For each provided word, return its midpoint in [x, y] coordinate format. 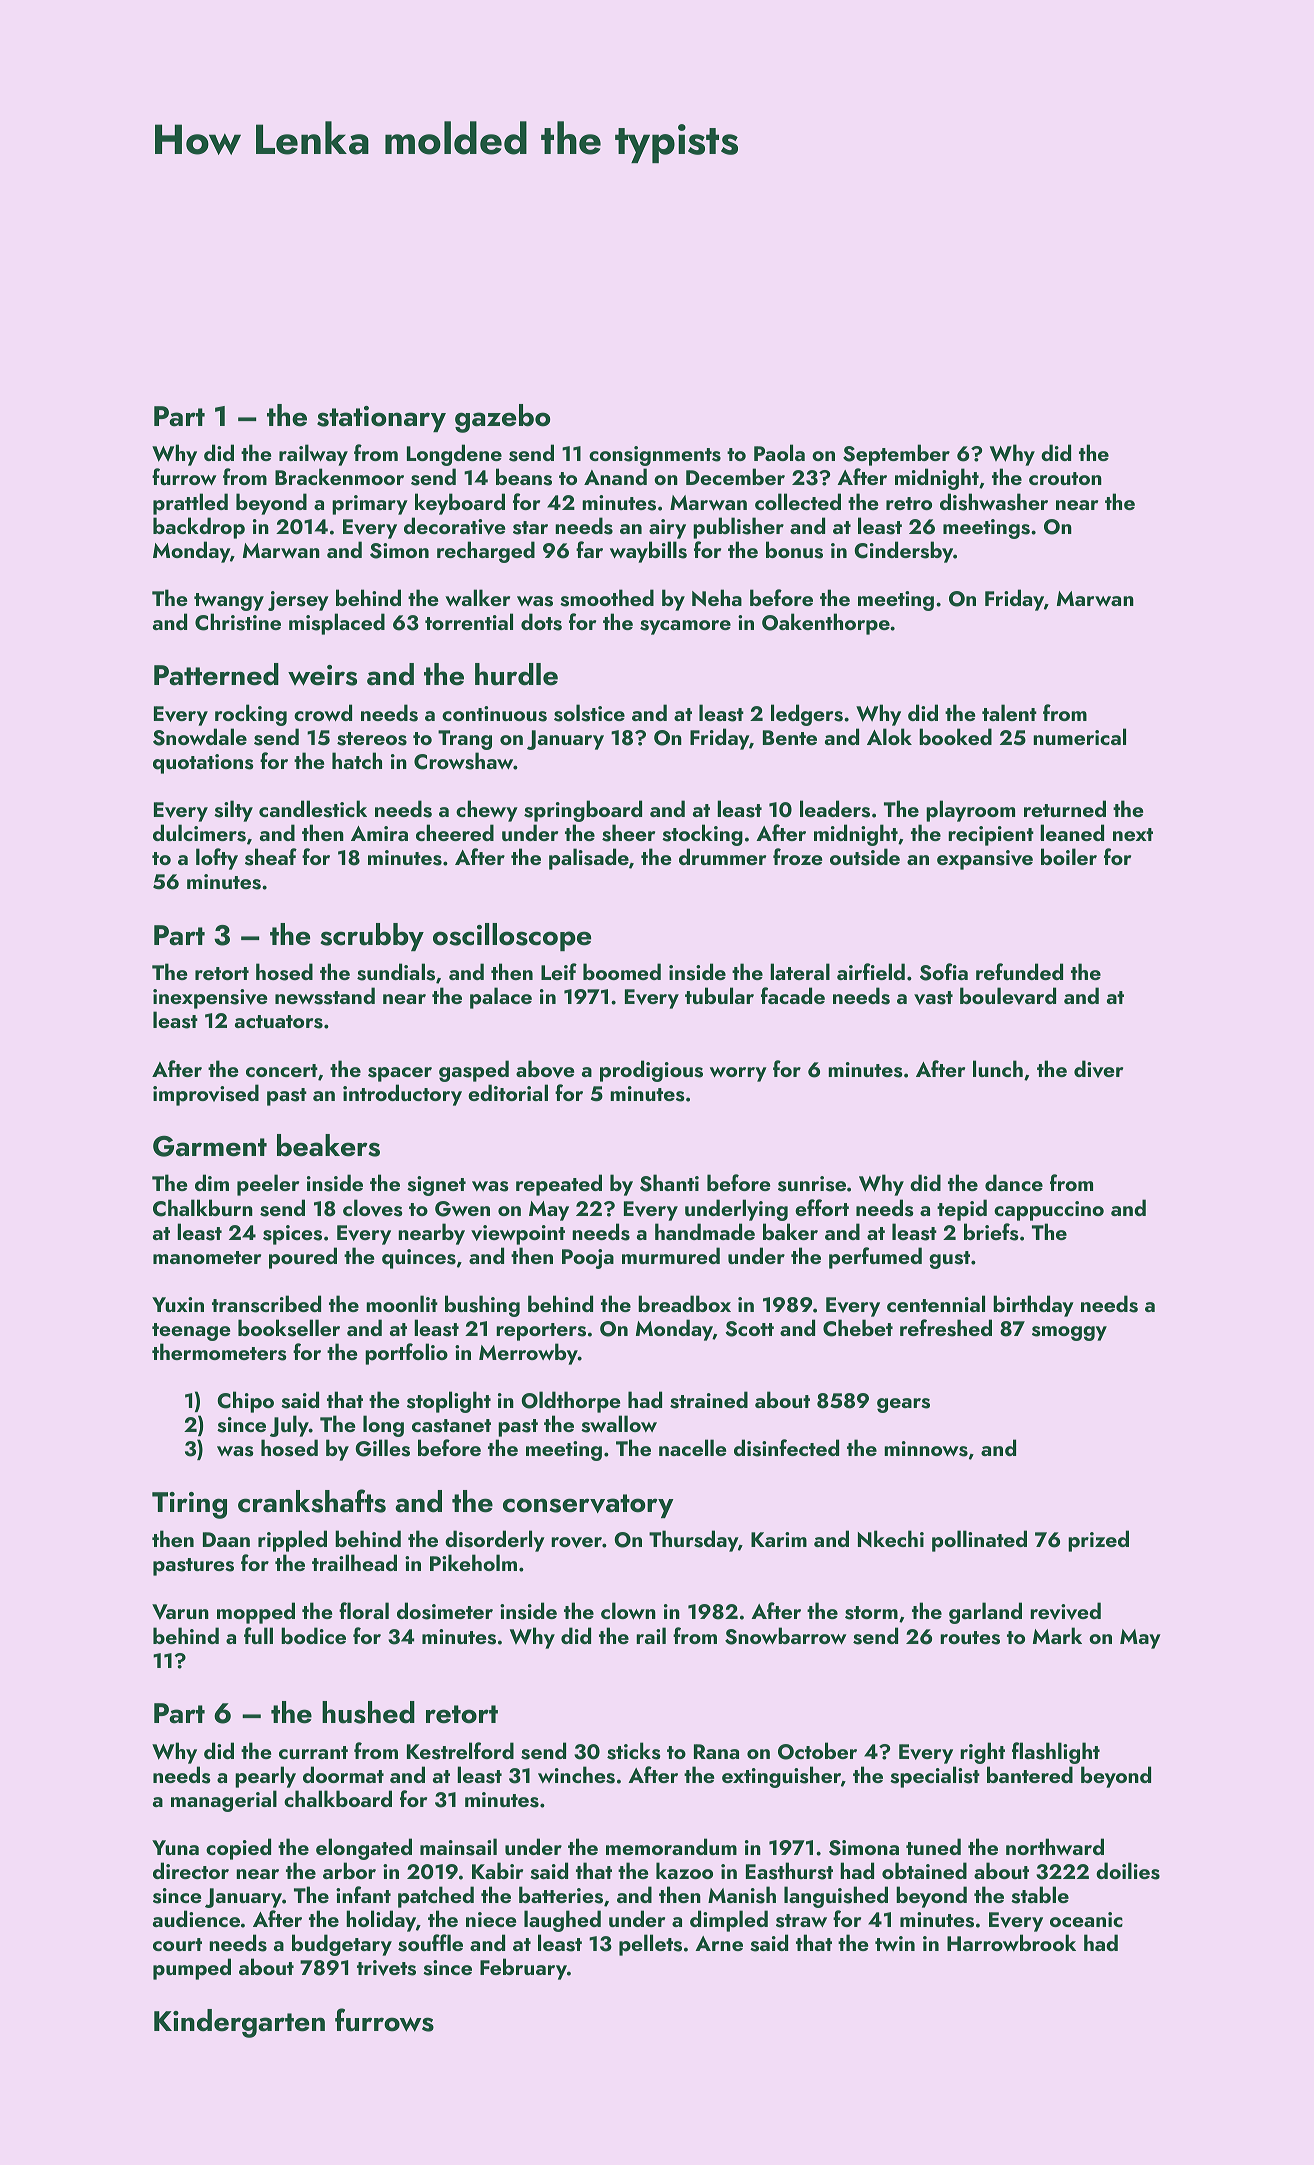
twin [895, 1943]
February [523, 1969]
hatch [357, 760]
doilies [1128, 1871]
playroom [970, 811]
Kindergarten [239, 2023]
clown [628, 1610]
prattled [190, 504]
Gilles [382, 1448]
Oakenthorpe [826, 624]
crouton [1065, 478]
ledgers [807, 715]
